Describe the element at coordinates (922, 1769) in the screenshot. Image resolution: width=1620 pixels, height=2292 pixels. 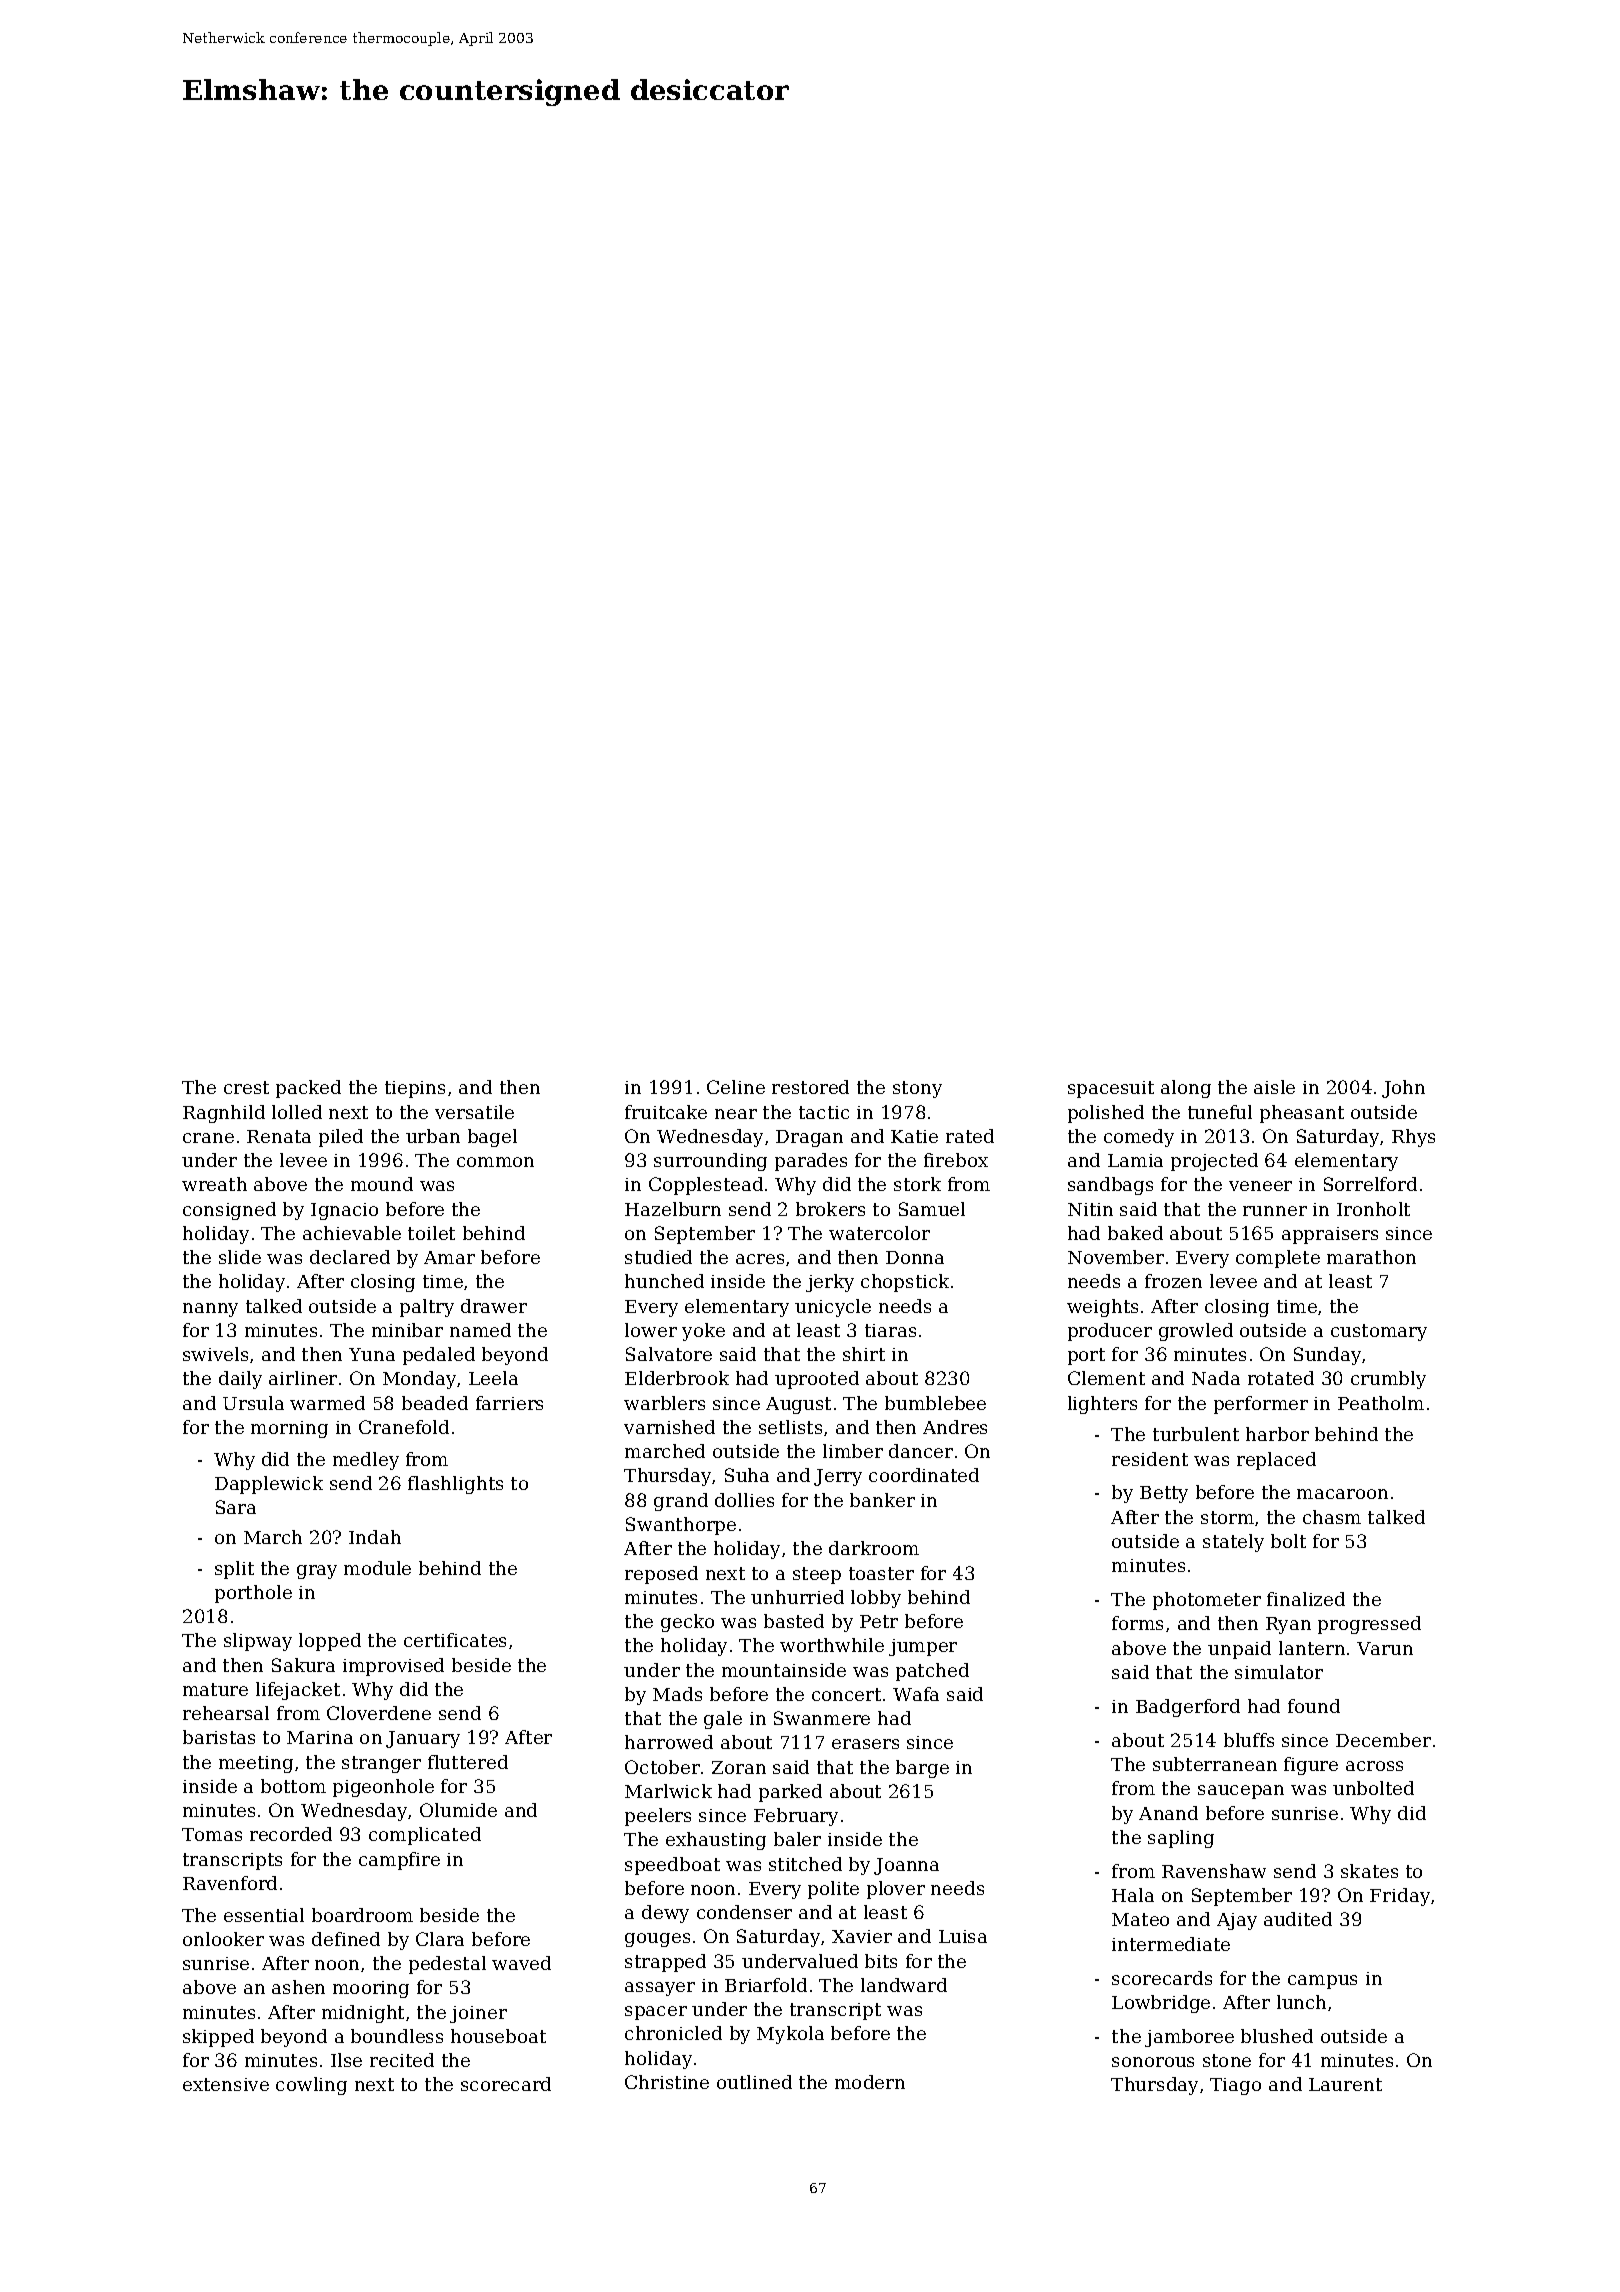
I see `barge` at that location.
